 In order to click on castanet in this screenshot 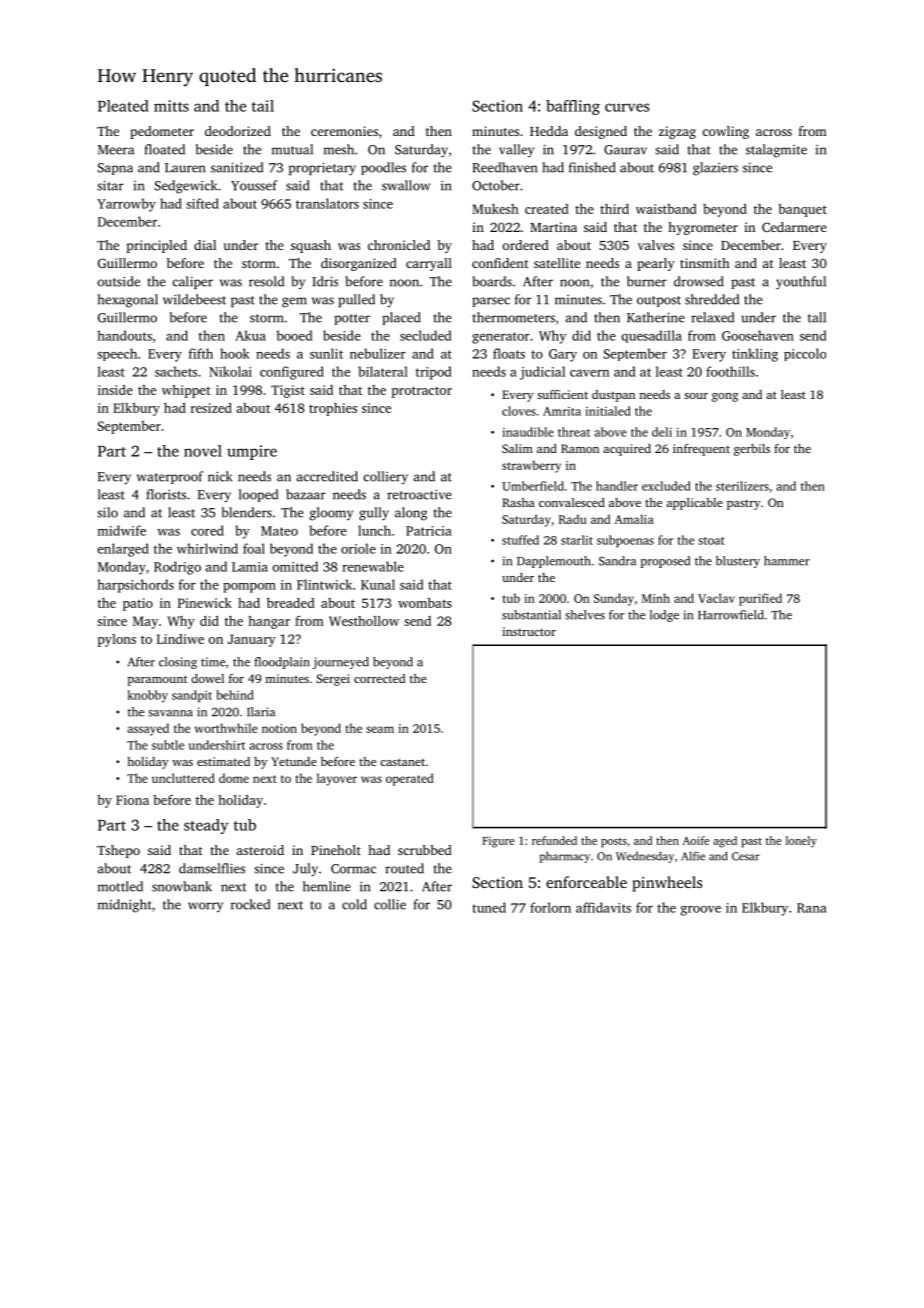, I will do `click(402, 762)`.
